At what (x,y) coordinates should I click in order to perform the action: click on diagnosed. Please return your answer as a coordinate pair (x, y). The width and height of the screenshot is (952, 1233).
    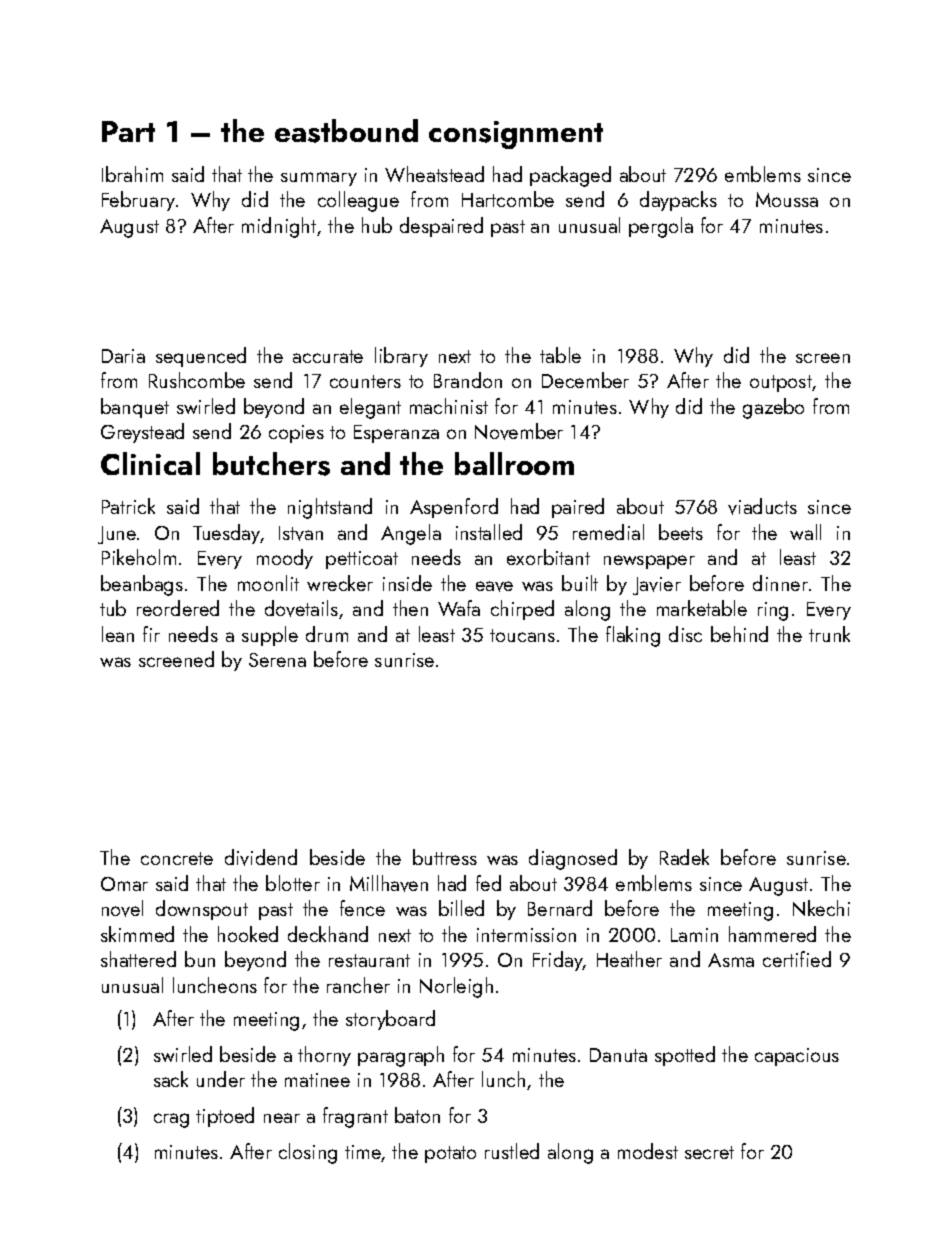
    Looking at the image, I should click on (573, 859).
